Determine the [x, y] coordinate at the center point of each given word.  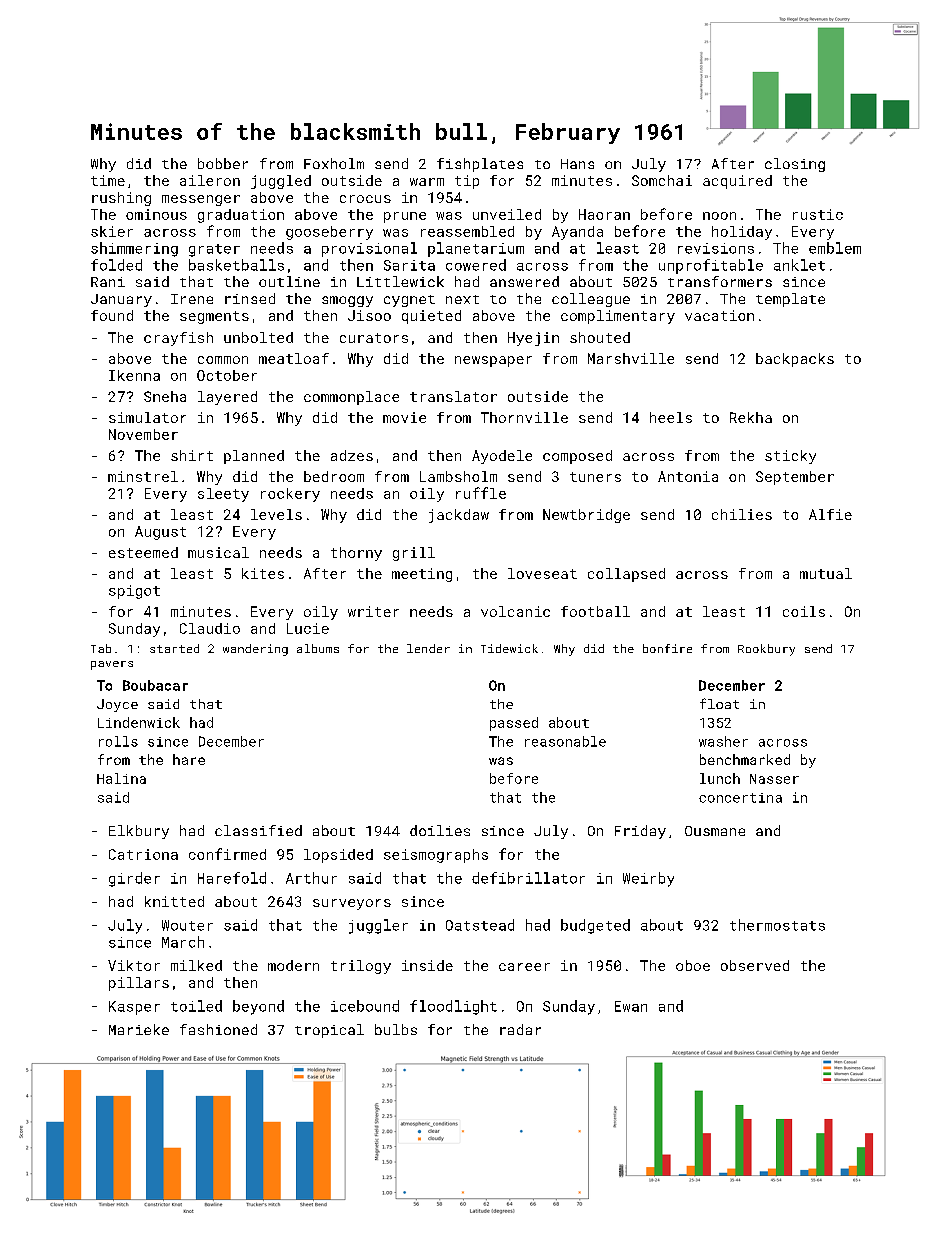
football [595, 611]
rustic [818, 214]
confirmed [227, 854]
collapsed [626, 575]
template [790, 300]
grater [214, 250]
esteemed [143, 552]
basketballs [236, 265]
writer [373, 611]
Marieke [139, 1029]
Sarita [409, 265]
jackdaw [459, 516]
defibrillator [528, 878]
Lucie [308, 628]
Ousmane [715, 831]
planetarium [476, 249]
